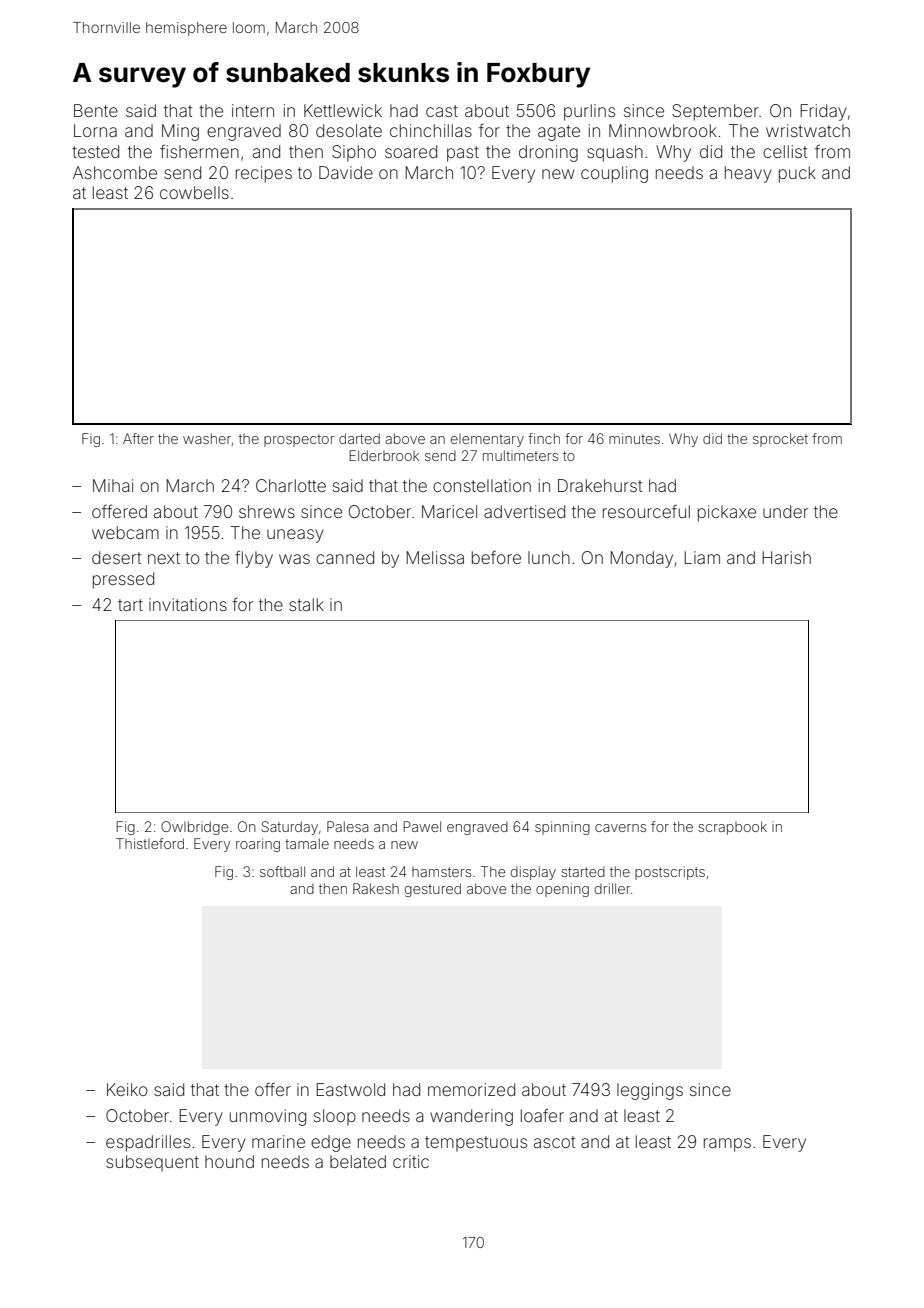  I want to click on Owlbridge, so click(195, 828).
